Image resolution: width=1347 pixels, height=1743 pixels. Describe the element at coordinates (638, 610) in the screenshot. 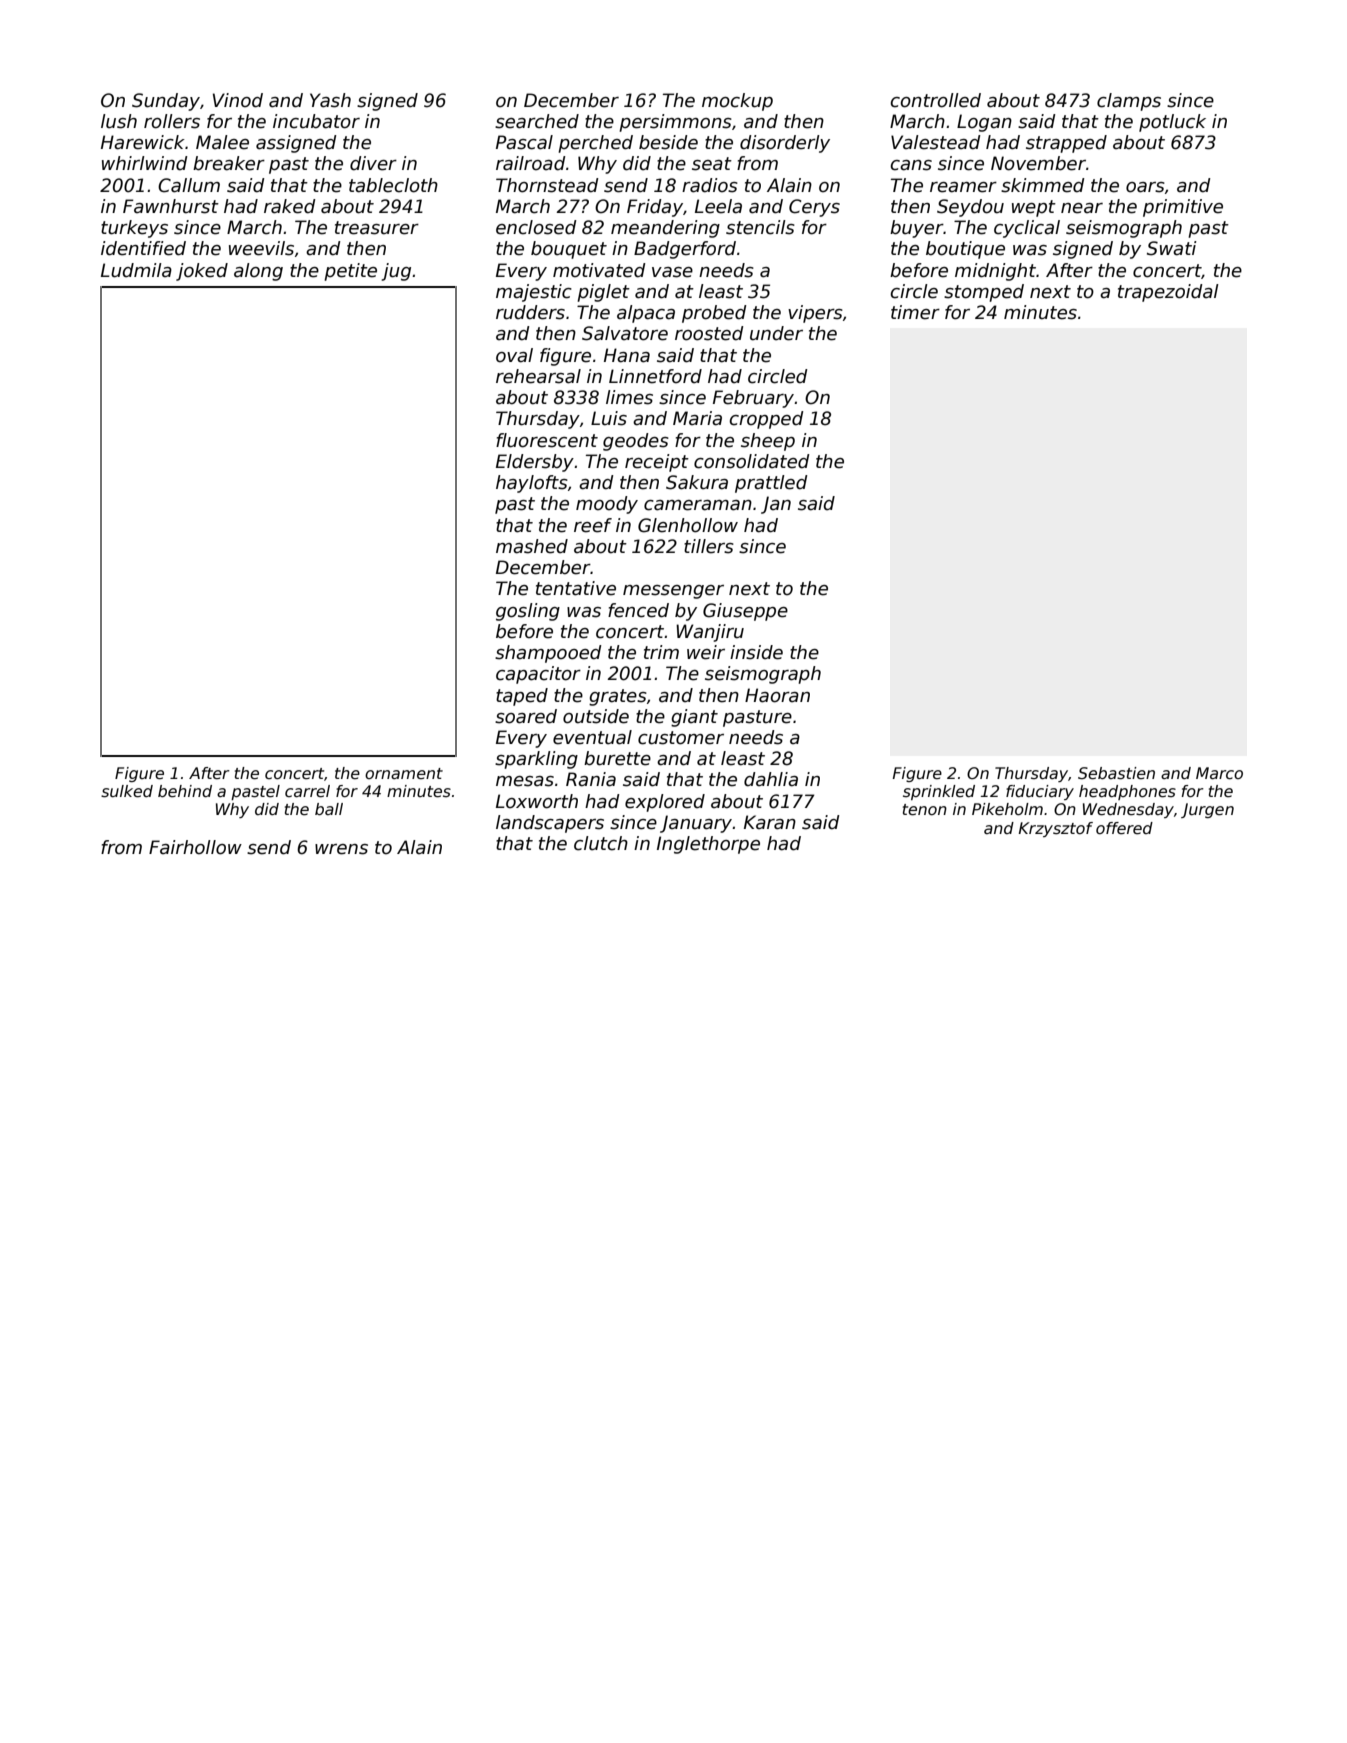

I see `fenced` at that location.
